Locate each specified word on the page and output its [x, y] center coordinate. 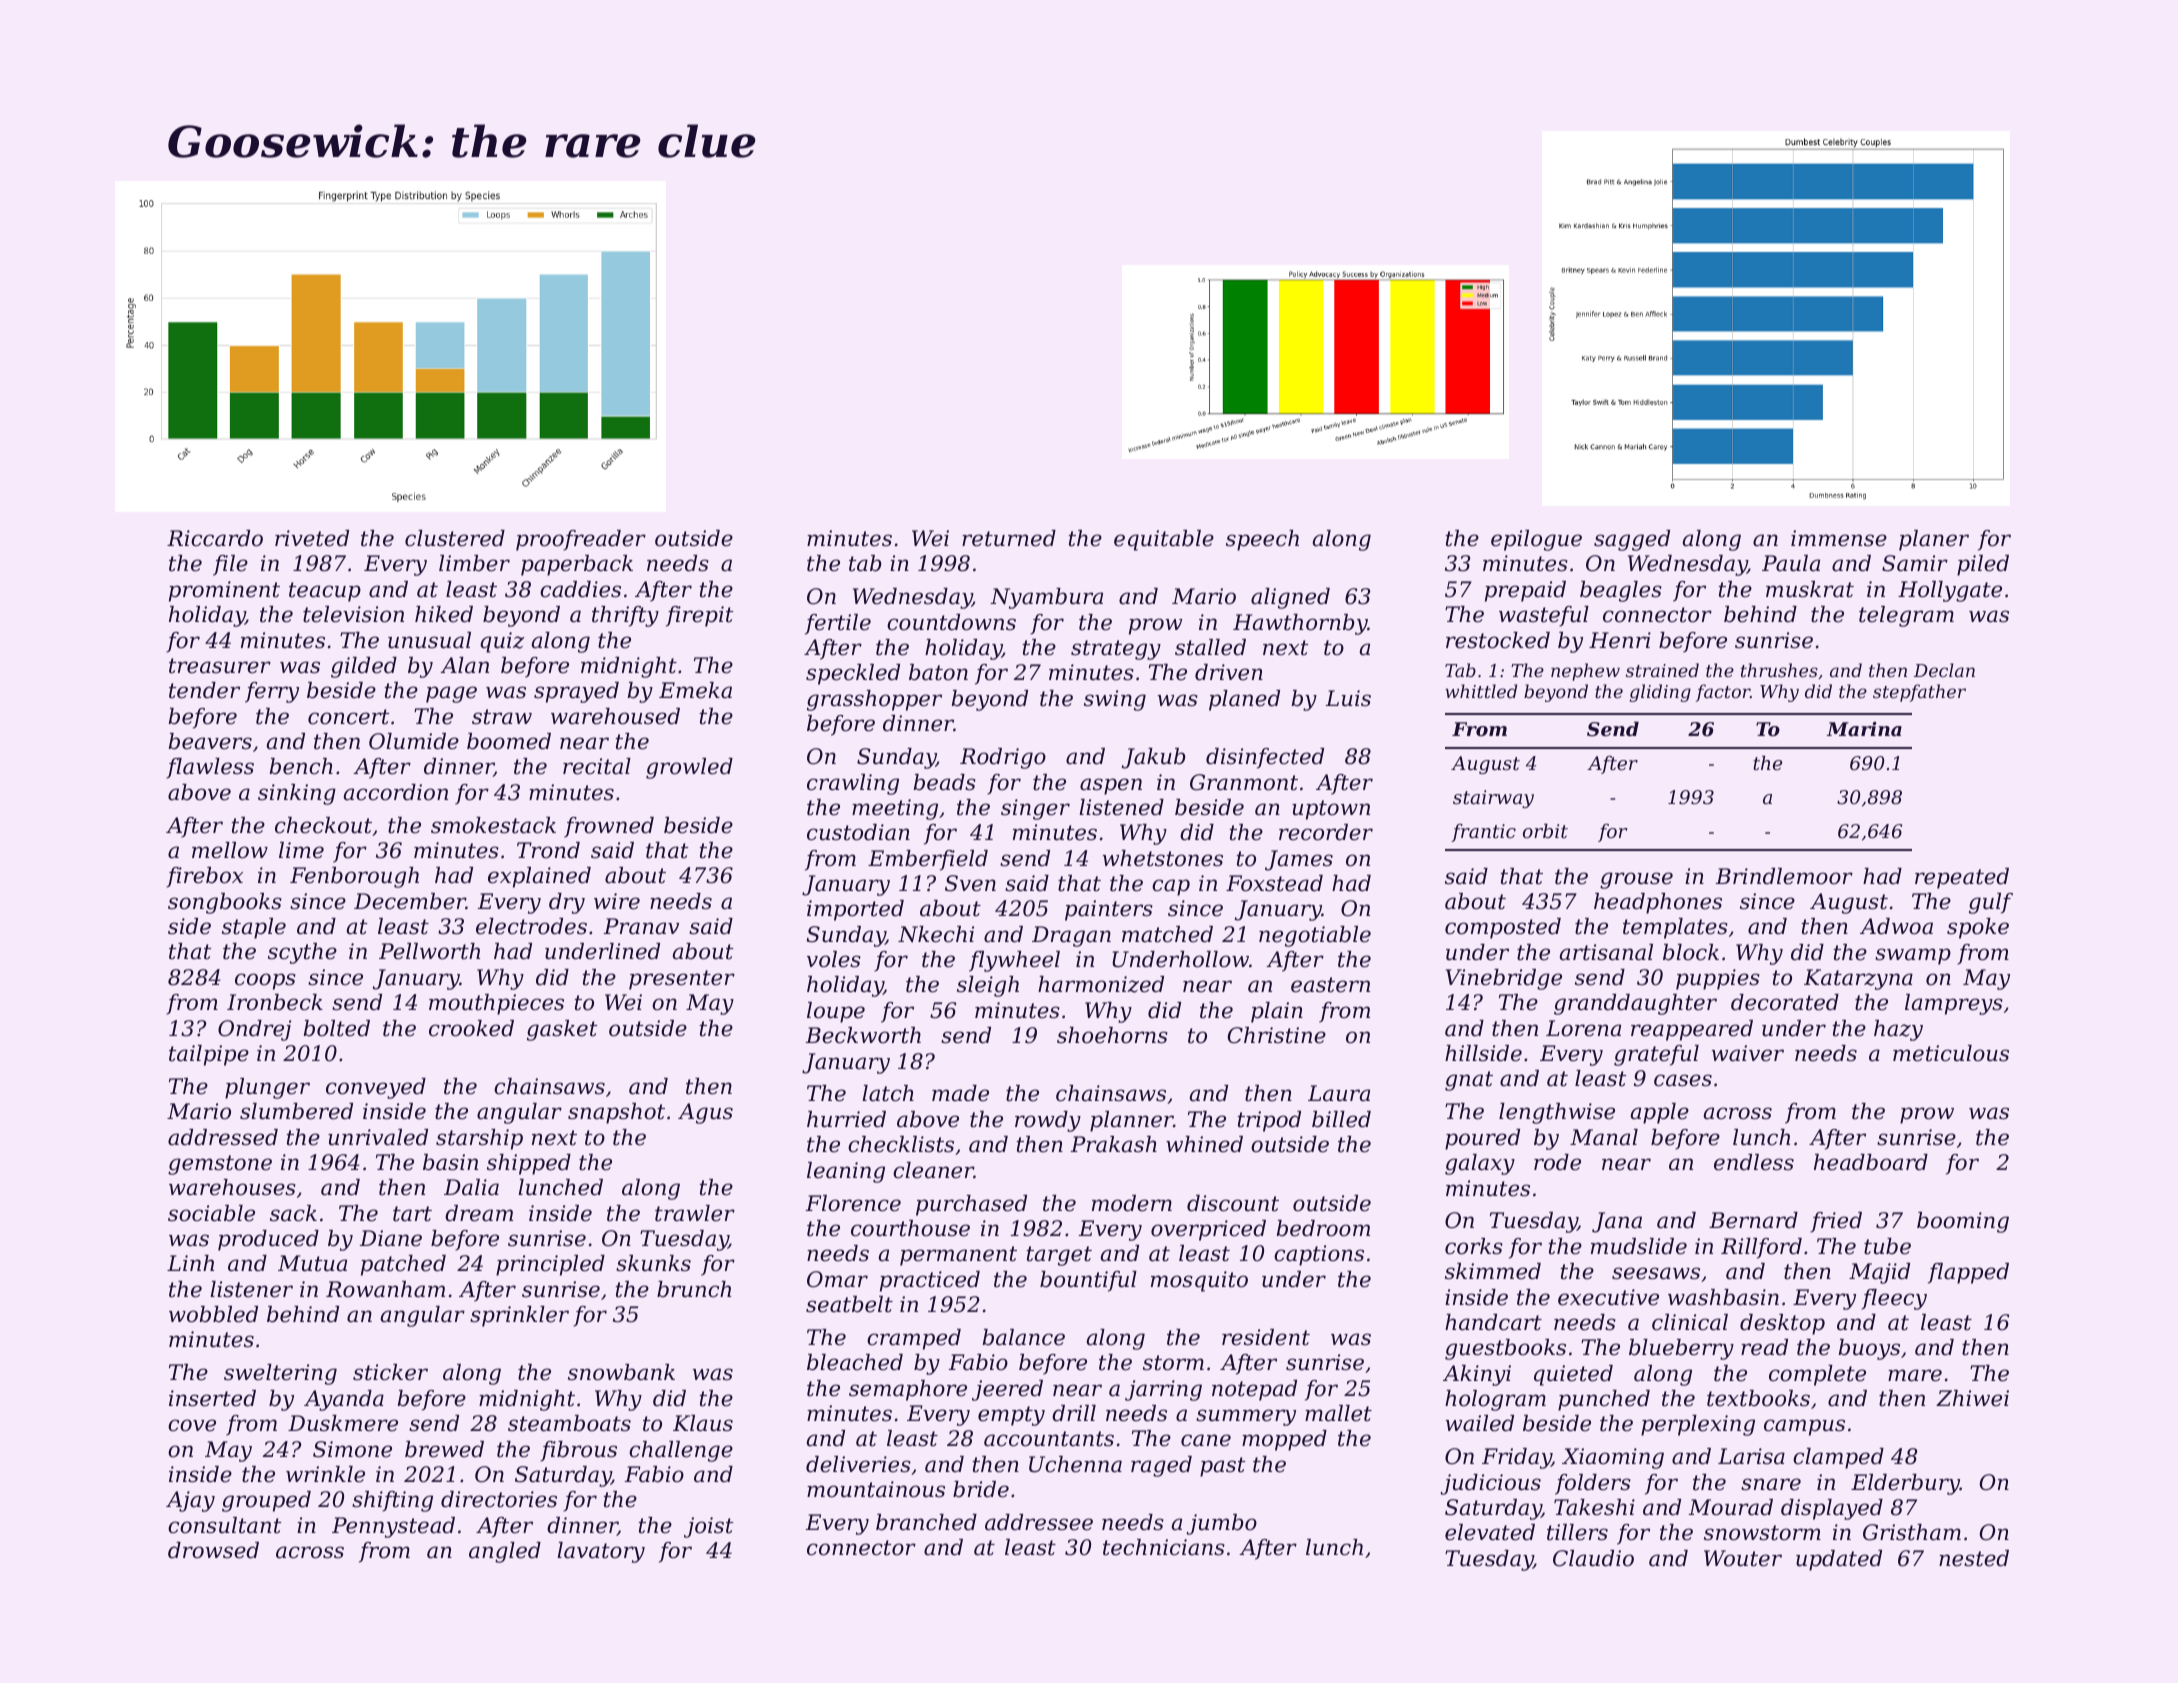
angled [505, 1552]
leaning [846, 1172]
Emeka [695, 690]
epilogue [1536, 540]
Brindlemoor [1784, 876]
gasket [562, 1030]
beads [945, 782]
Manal [1604, 1137]
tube [1887, 1246]
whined [1204, 1144]
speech [1262, 540]
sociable [211, 1213]
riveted [312, 538]
